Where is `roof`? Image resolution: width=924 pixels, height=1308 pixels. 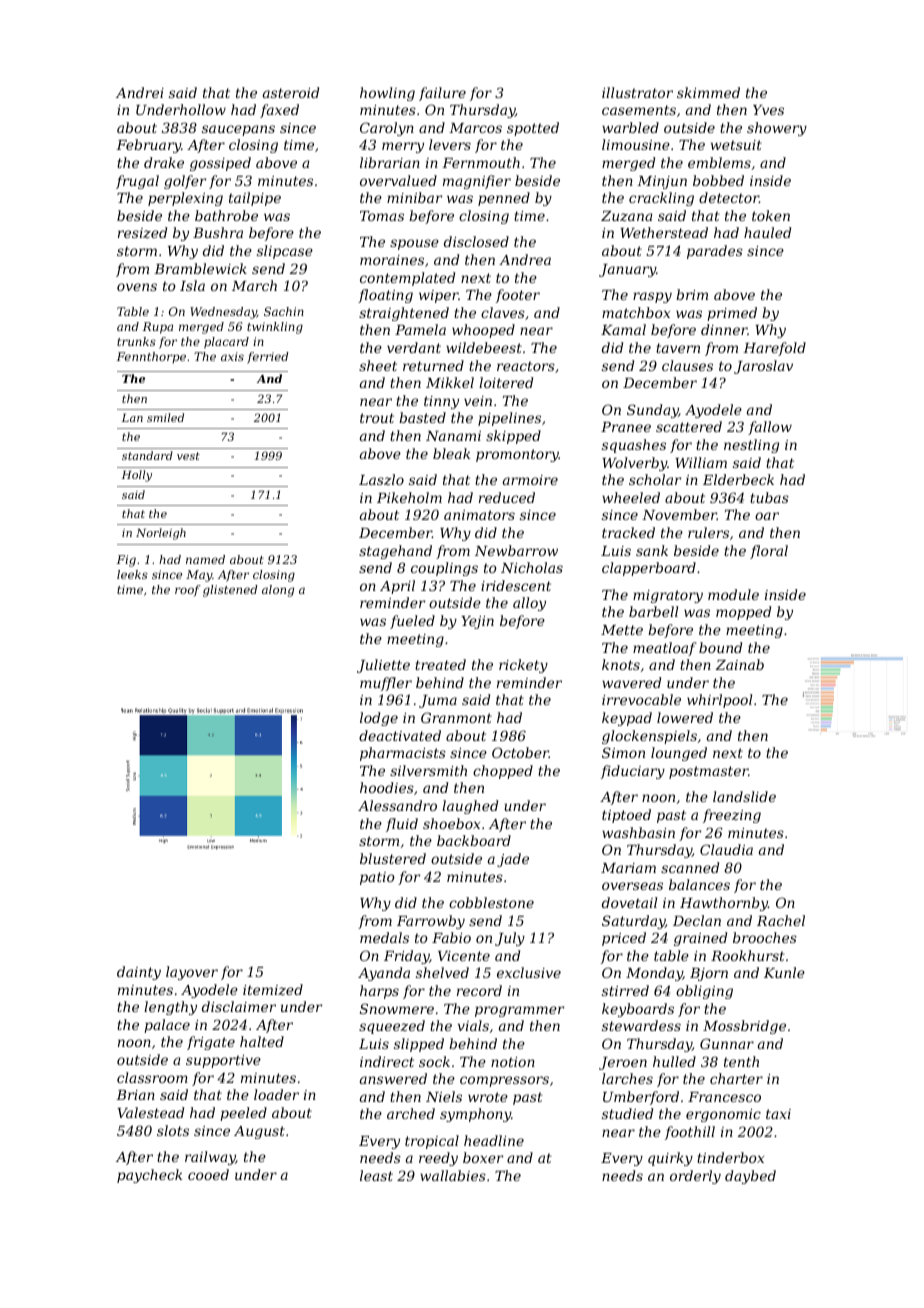 roof is located at coordinates (188, 591).
